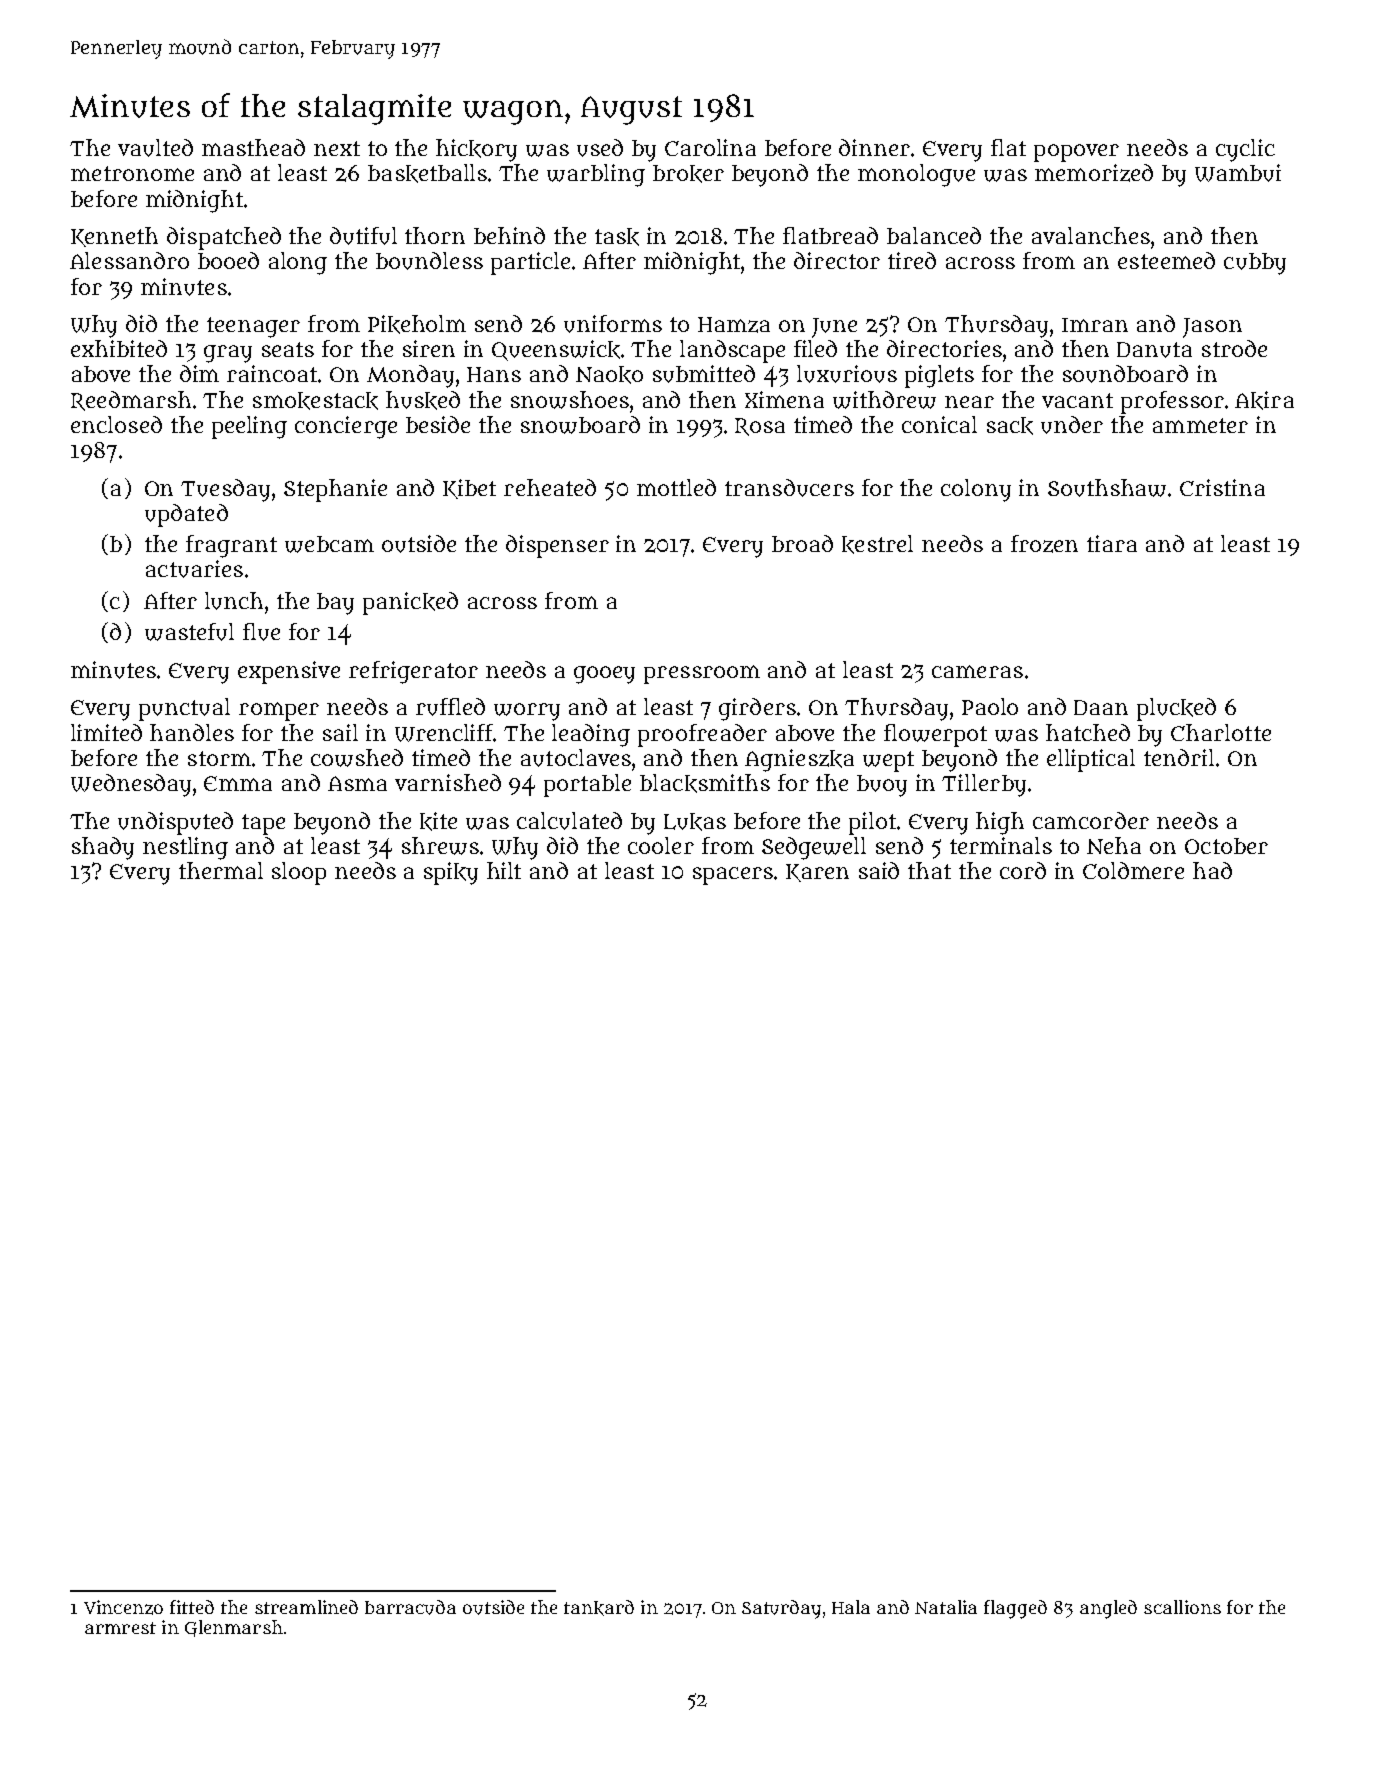 This screenshot has width=1373, height=1777. Describe the element at coordinates (306, 1607) in the screenshot. I see `streamlined` at that location.
